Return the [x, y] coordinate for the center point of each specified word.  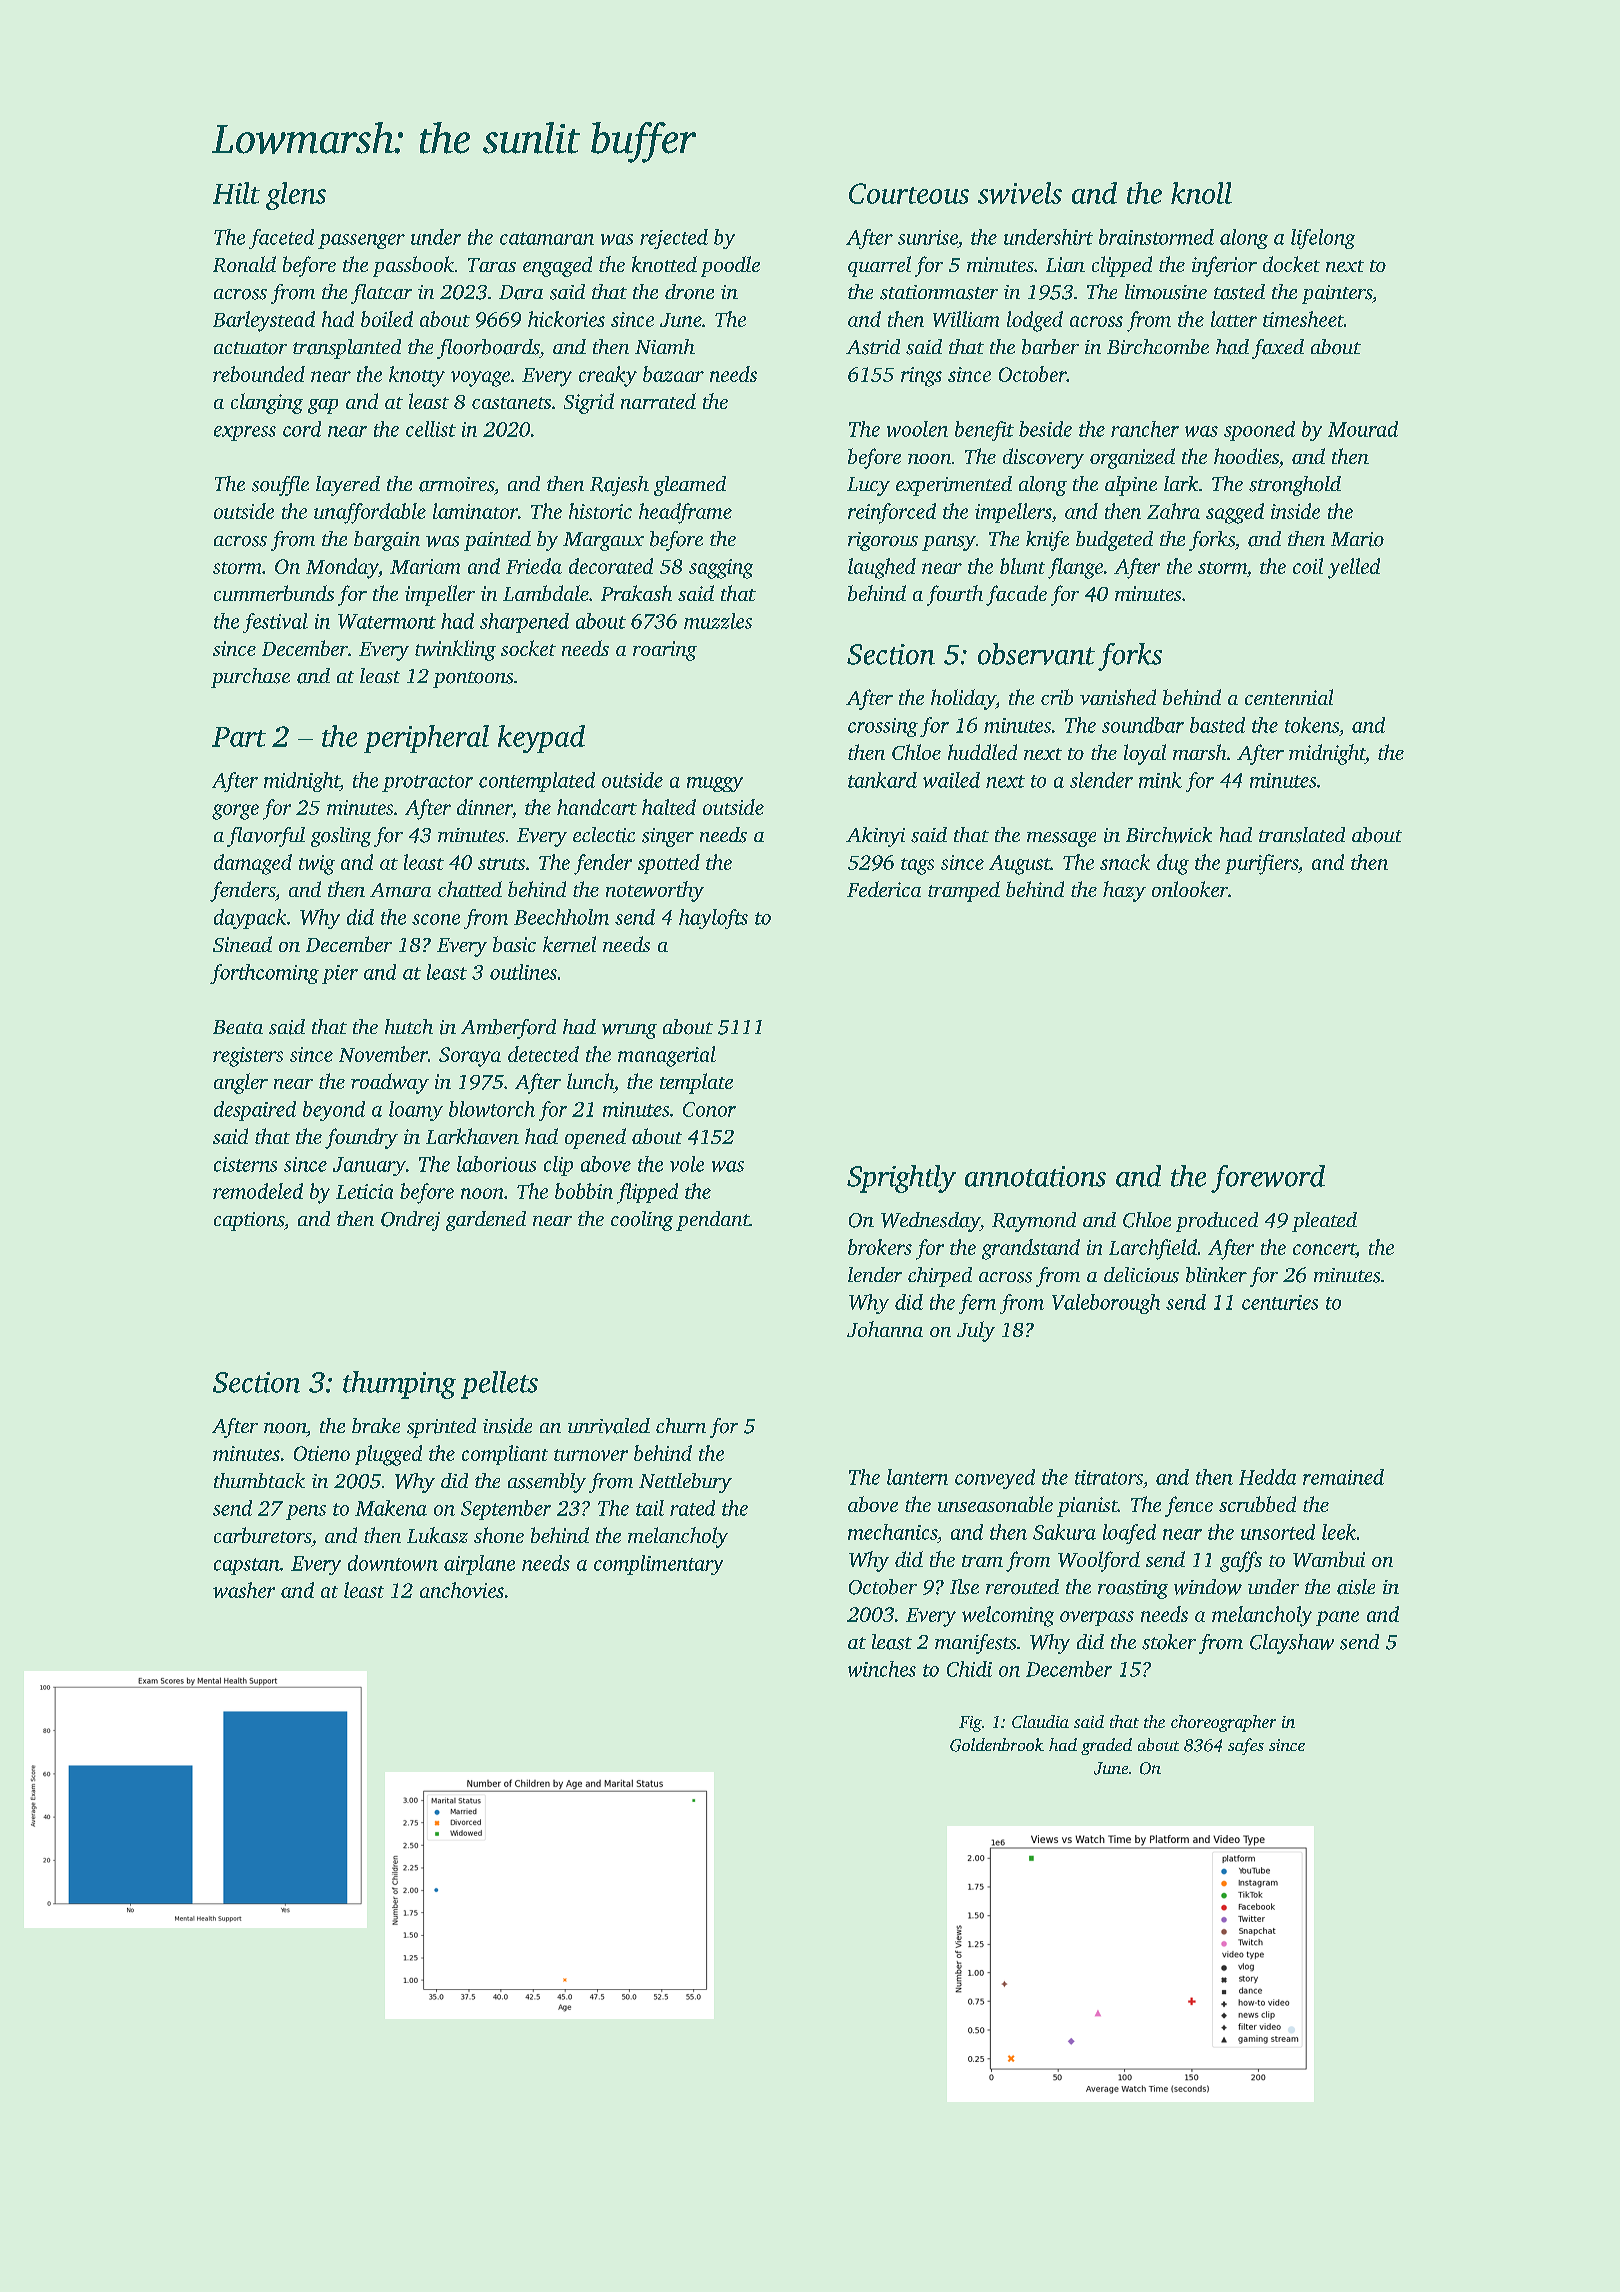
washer [244, 1590]
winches [882, 1669]
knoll [1201, 193]
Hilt [236, 193]
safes [1246, 1746]
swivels [1020, 193]
